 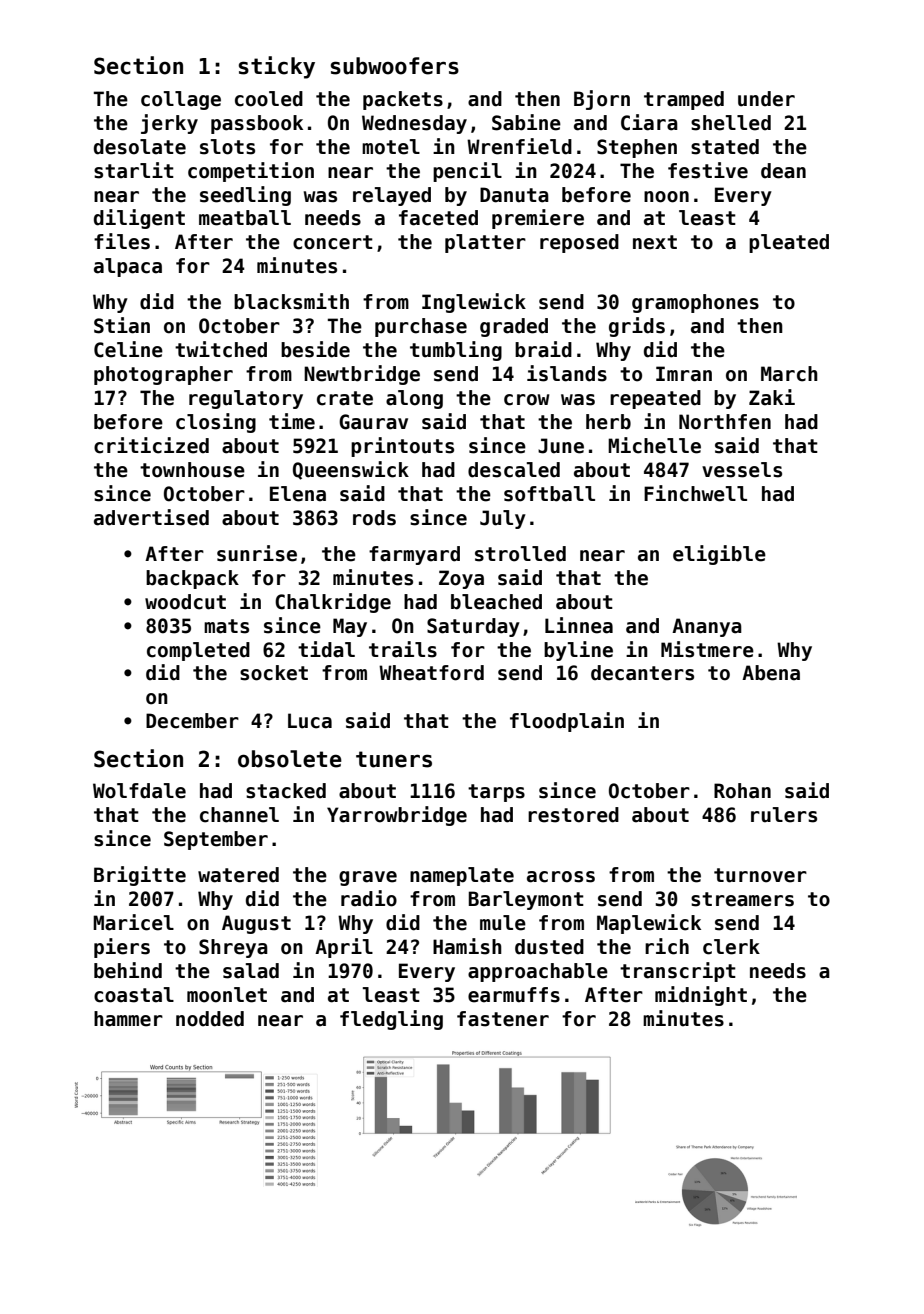 I want to click on nodded, so click(x=210, y=1019).
